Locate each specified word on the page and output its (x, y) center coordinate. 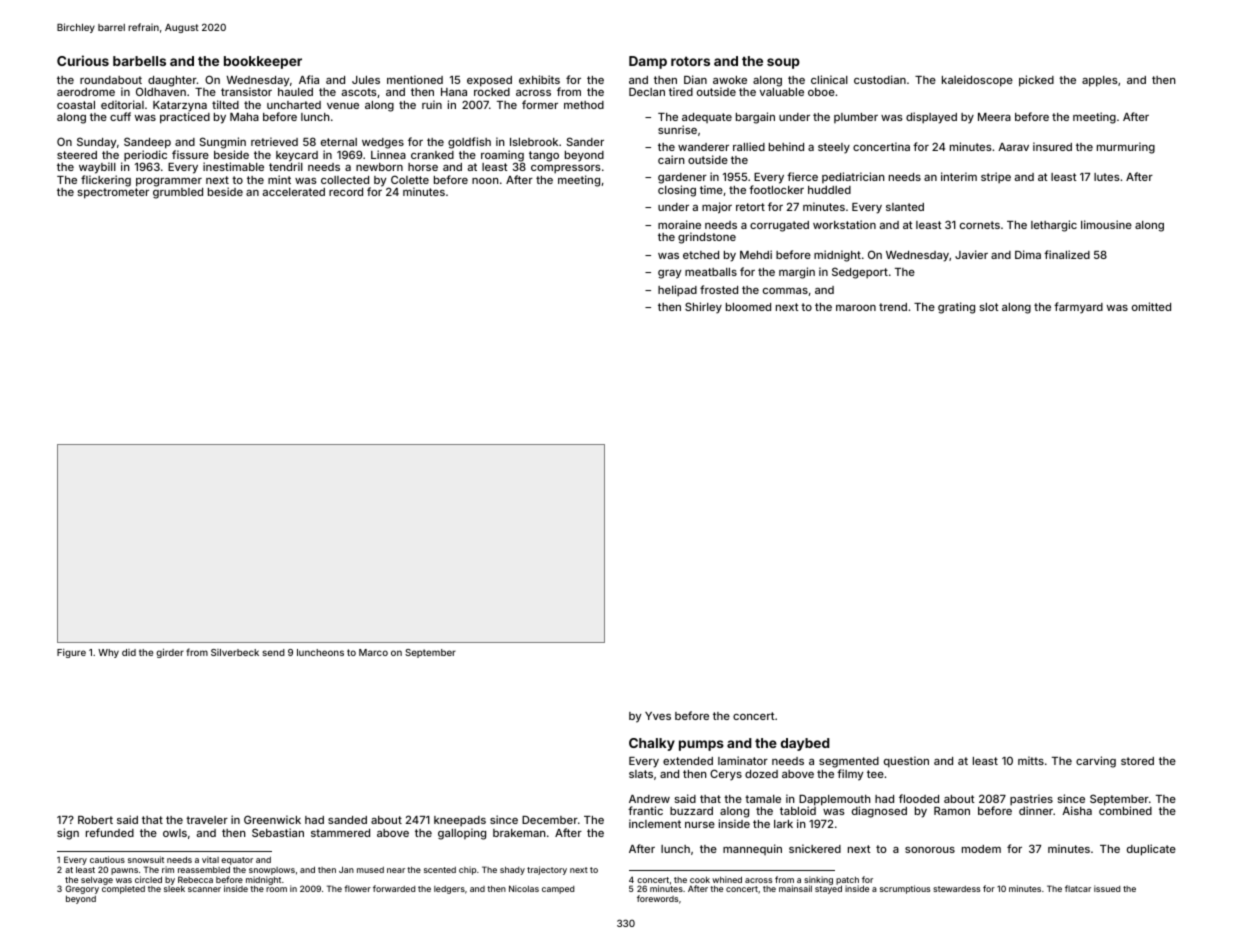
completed (123, 890)
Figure (71, 653)
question (906, 762)
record (346, 192)
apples (1100, 81)
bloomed (748, 307)
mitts (1031, 760)
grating (956, 308)
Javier (971, 254)
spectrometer (113, 193)
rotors (690, 61)
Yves (658, 716)
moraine (679, 224)
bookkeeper (263, 62)
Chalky (652, 744)
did (129, 652)
